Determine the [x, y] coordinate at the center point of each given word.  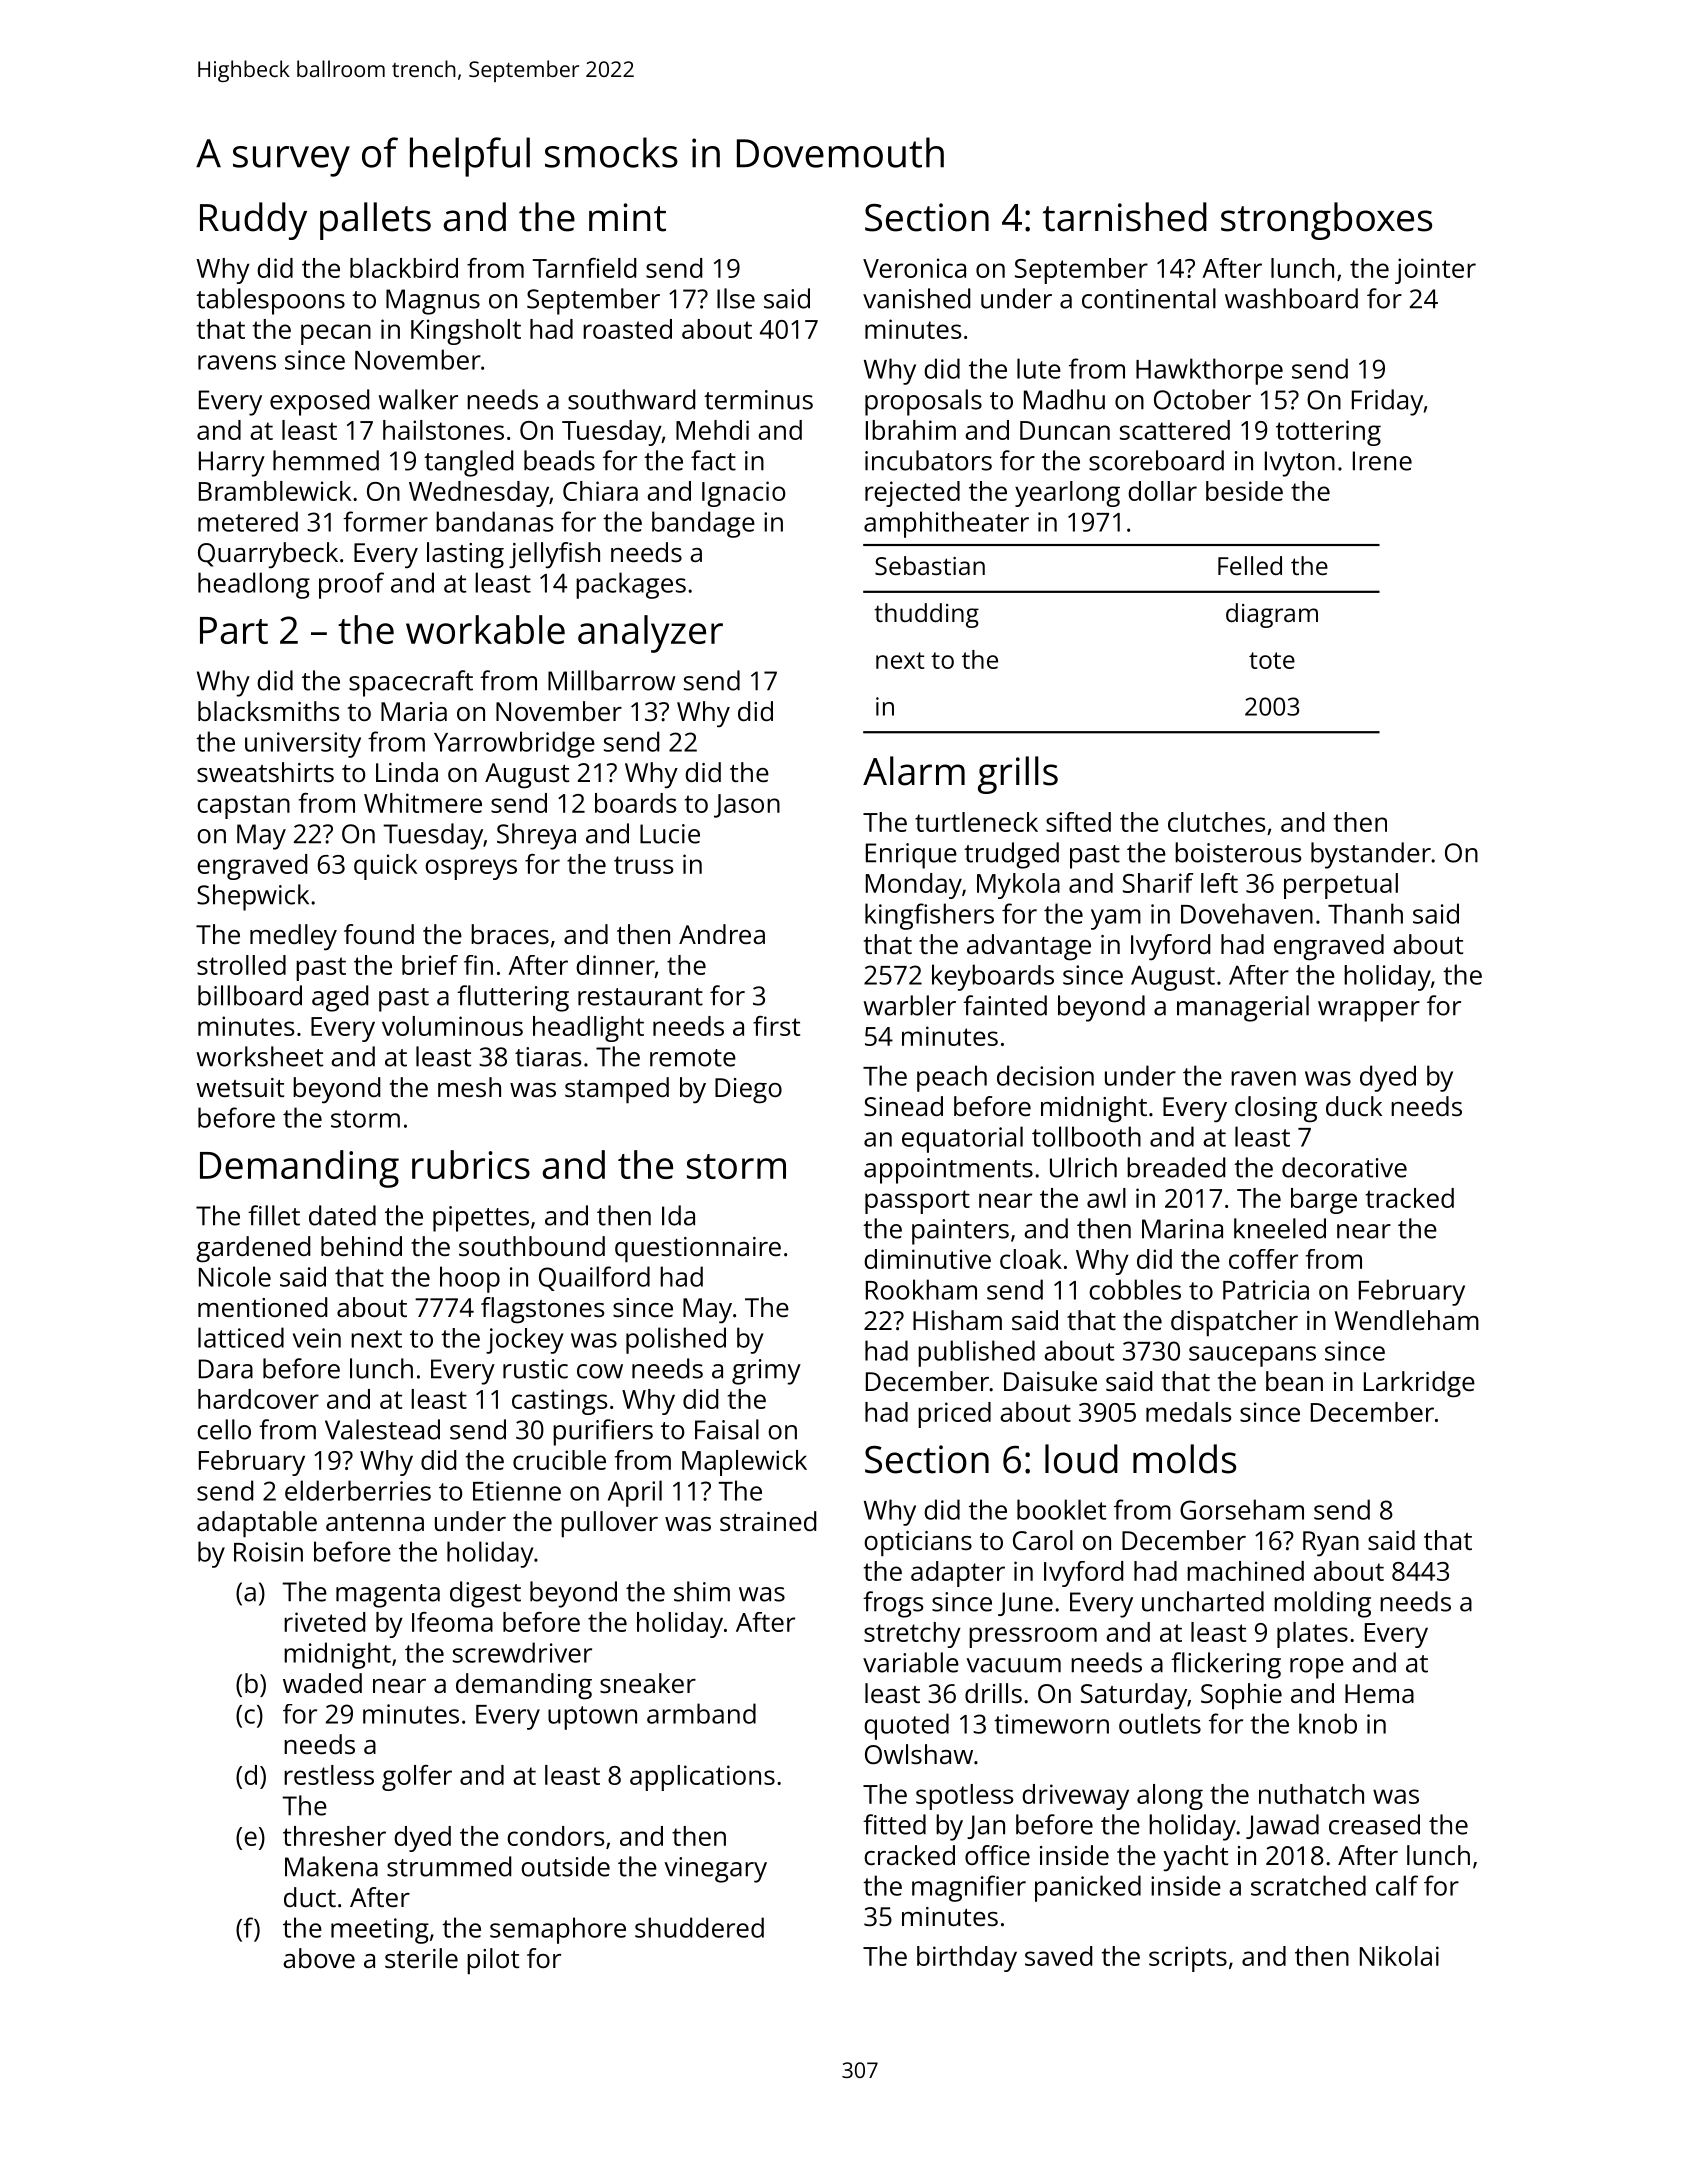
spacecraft [411, 683]
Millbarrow [611, 680]
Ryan [1331, 1544]
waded [322, 1683]
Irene [1382, 461]
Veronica [914, 268]
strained [768, 1521]
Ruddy [253, 221]
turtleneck [976, 822]
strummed [449, 1866]
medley [293, 937]
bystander [1371, 855]
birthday [967, 1959]
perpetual [1341, 886]
